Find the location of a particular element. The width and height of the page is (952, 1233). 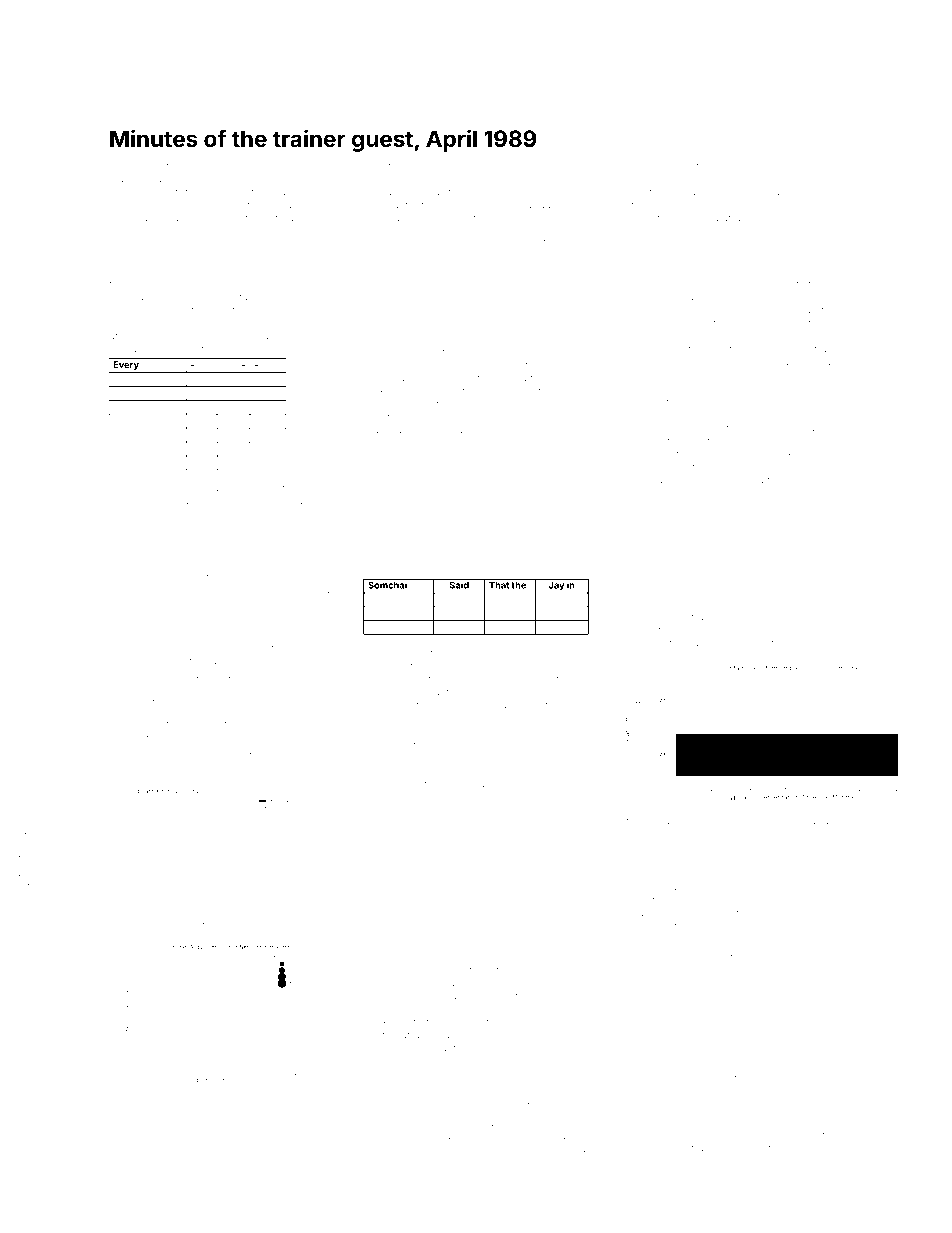

galaxy is located at coordinates (550, 353).
